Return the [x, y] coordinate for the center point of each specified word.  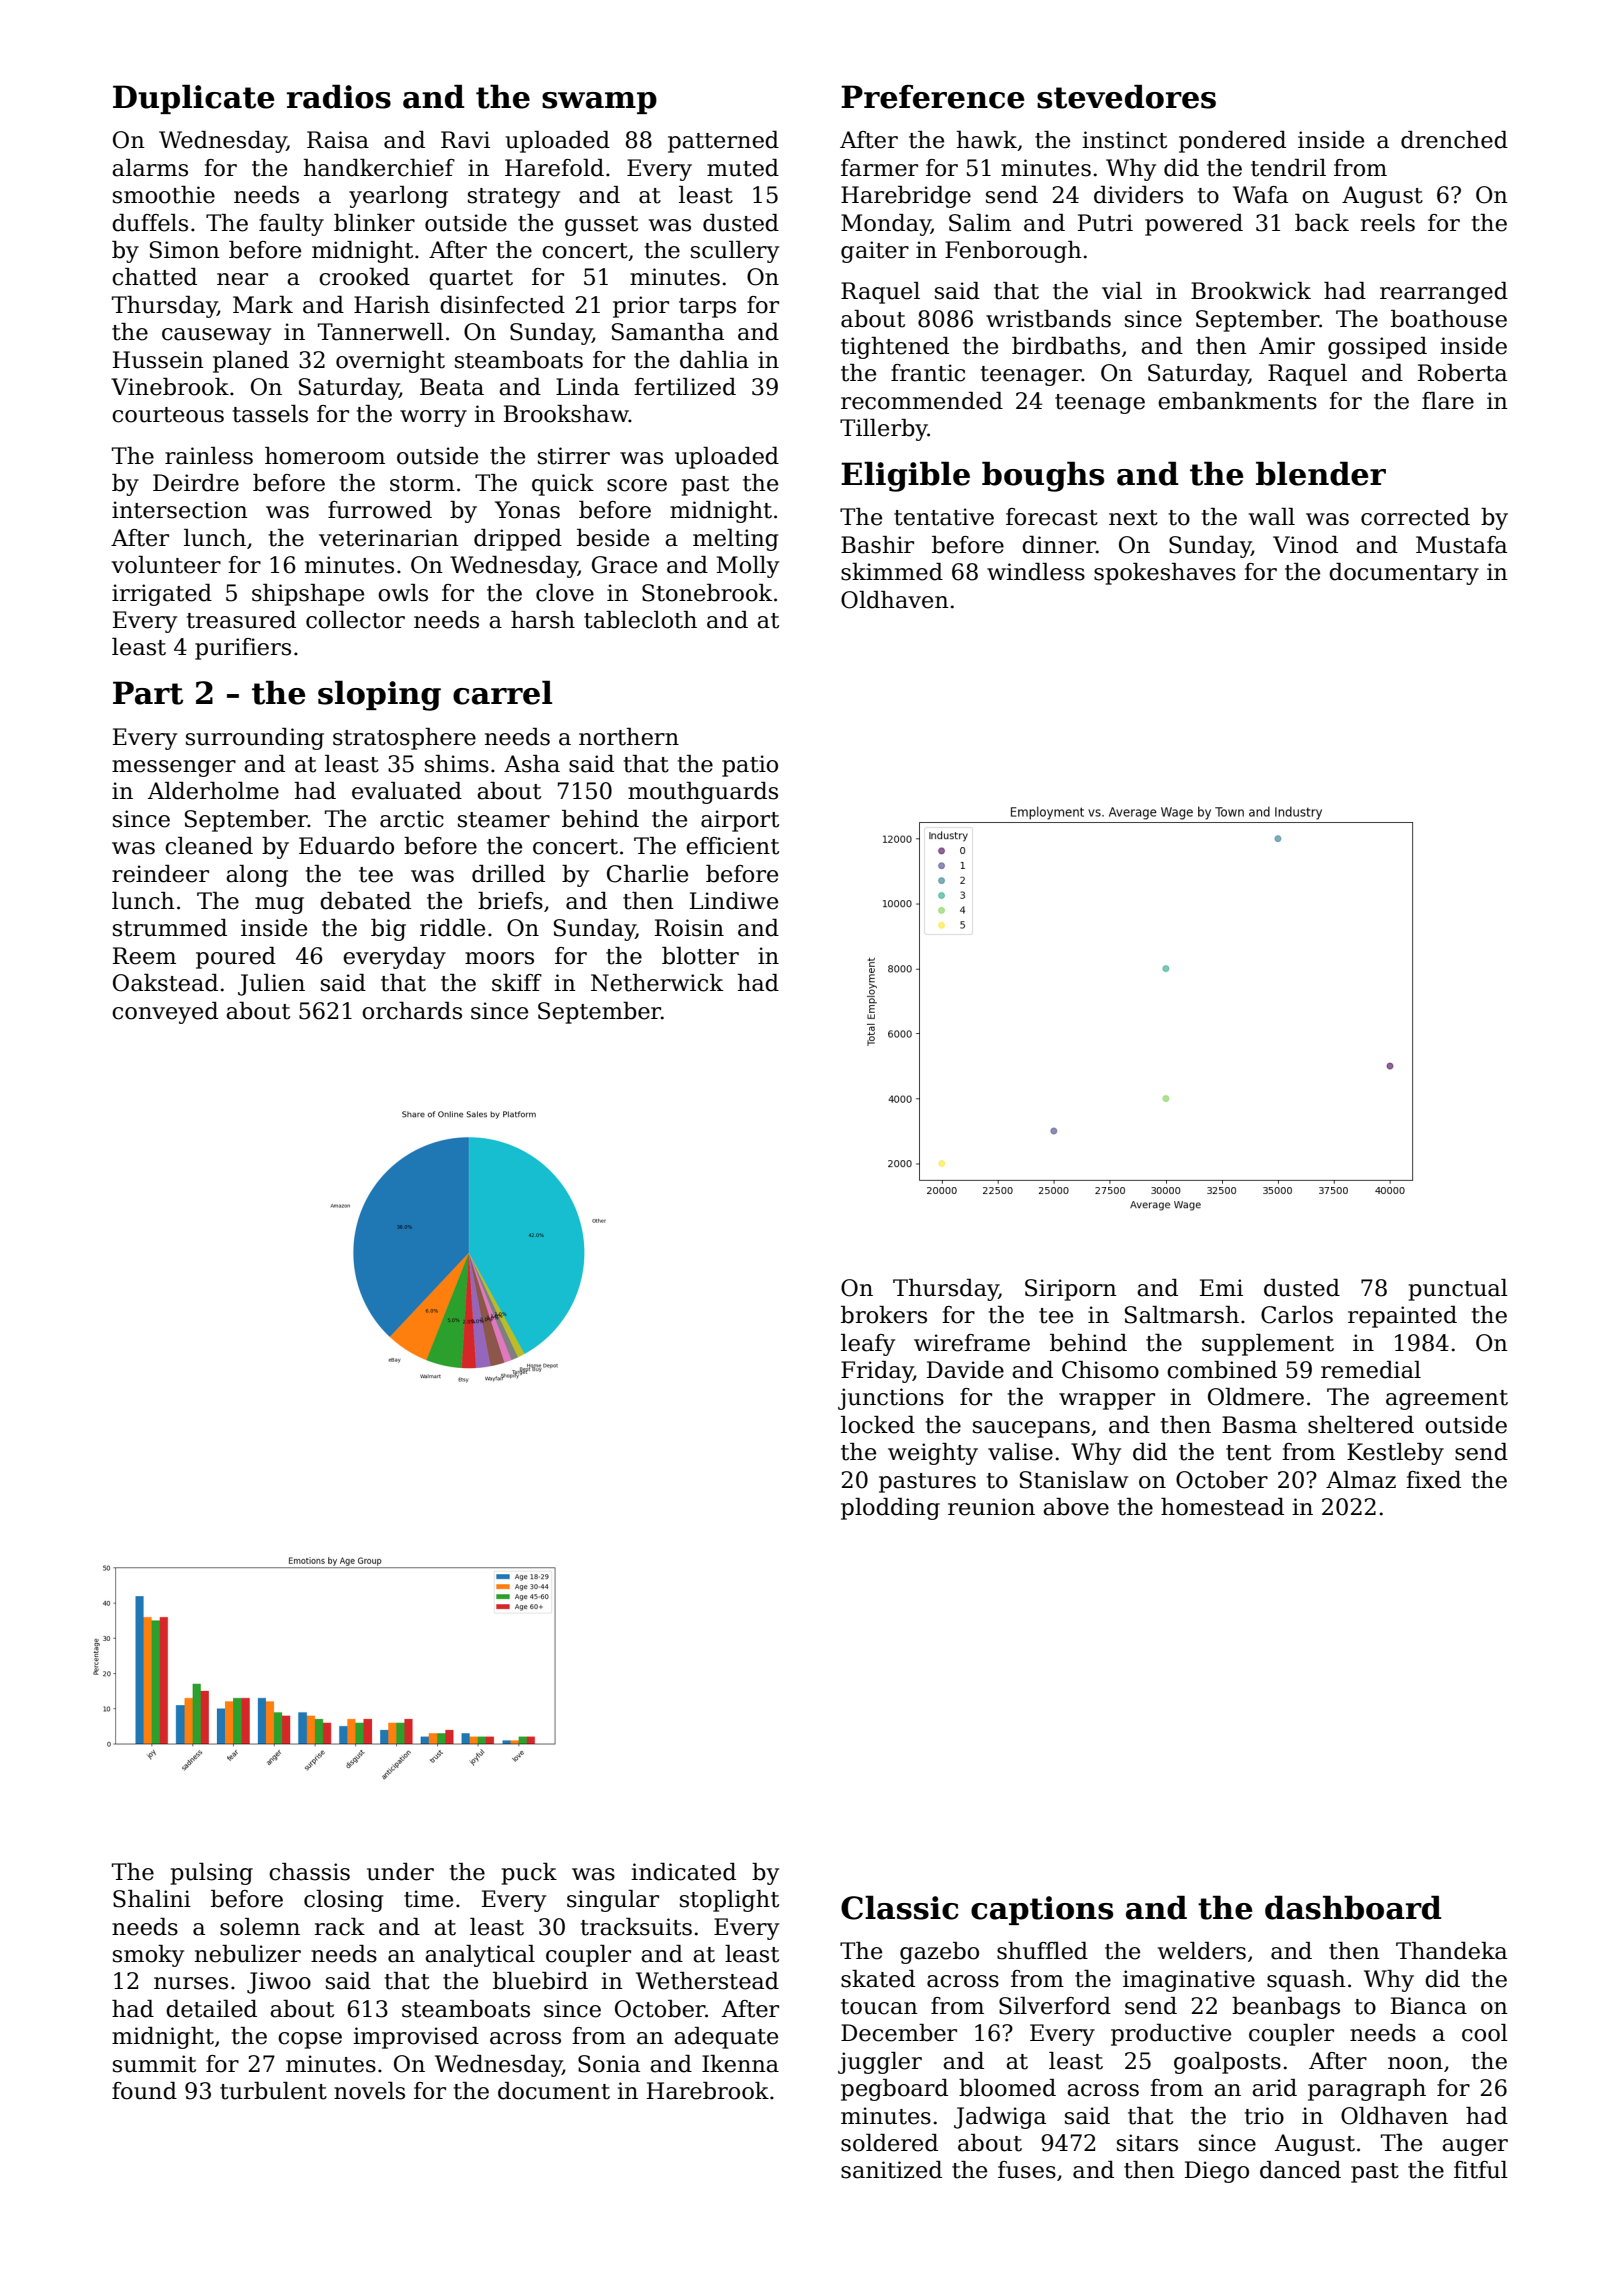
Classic [900, 1907]
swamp [599, 103]
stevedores [1126, 96]
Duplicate [194, 99]
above [1076, 1507]
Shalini [152, 1899]
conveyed [165, 1013]
